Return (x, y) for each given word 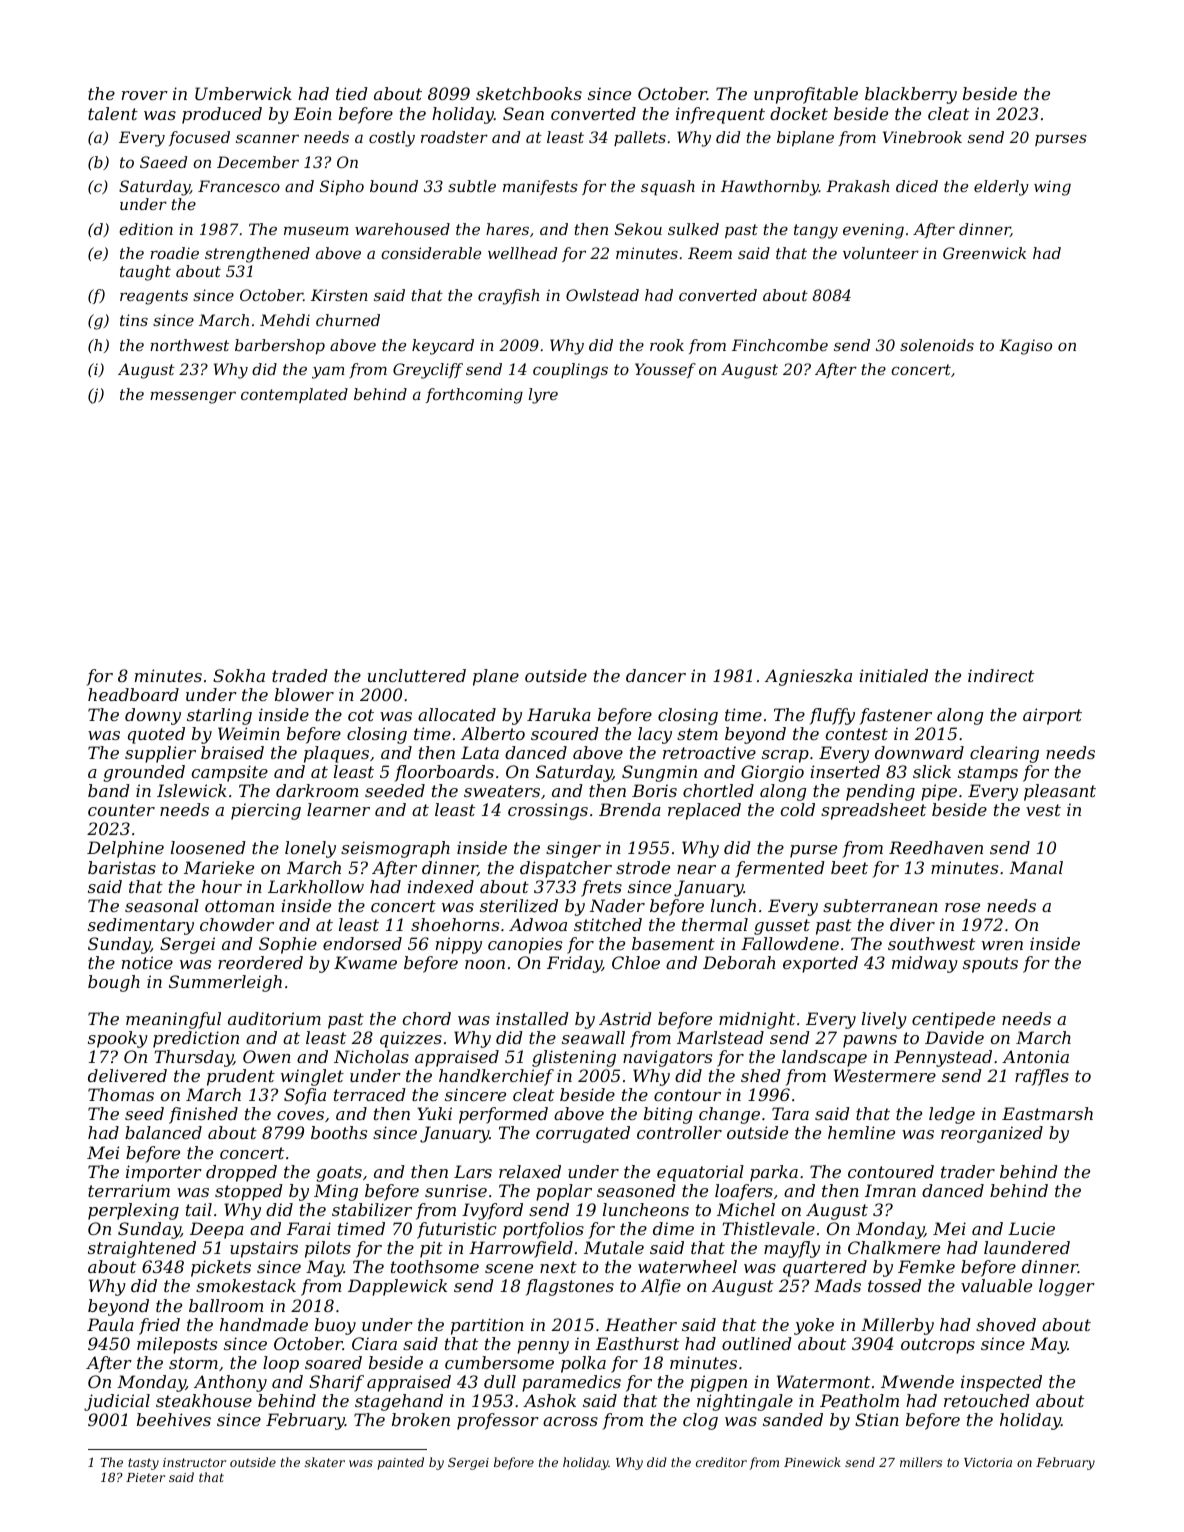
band (109, 790)
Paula (110, 1324)
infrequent (720, 115)
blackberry (911, 95)
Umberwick (243, 93)
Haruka (559, 714)
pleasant (1060, 792)
